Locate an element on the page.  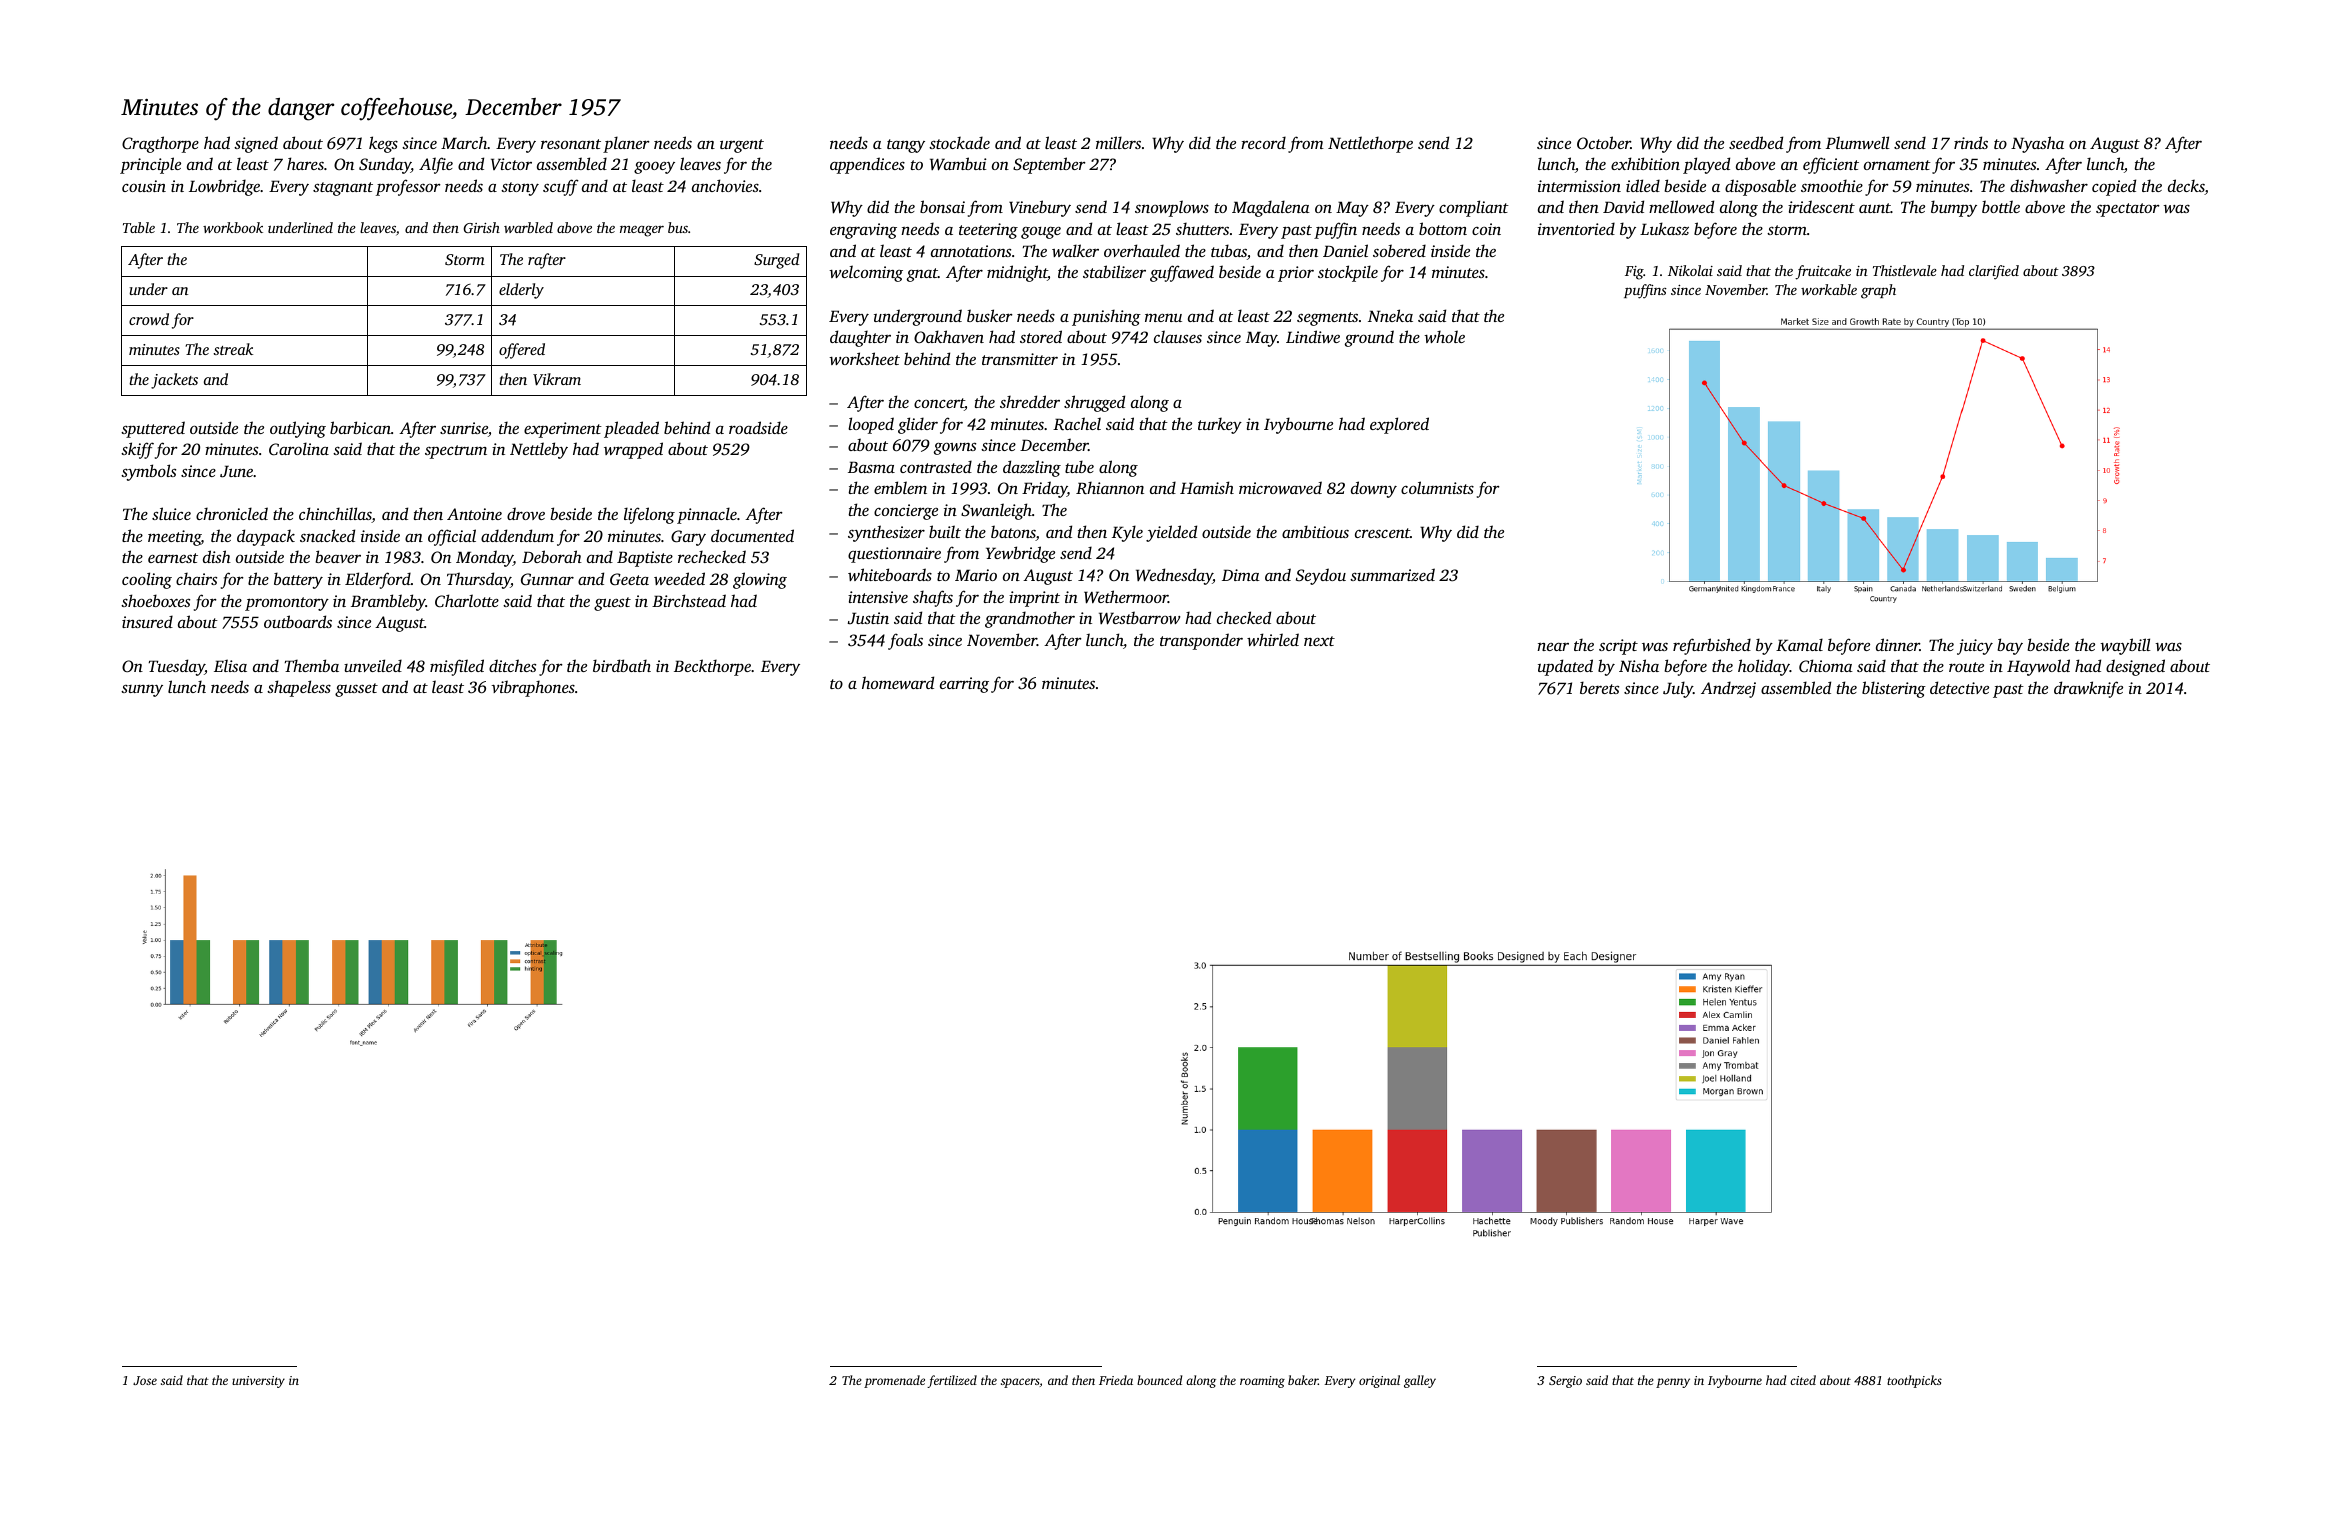
elderly is located at coordinates (521, 291).
